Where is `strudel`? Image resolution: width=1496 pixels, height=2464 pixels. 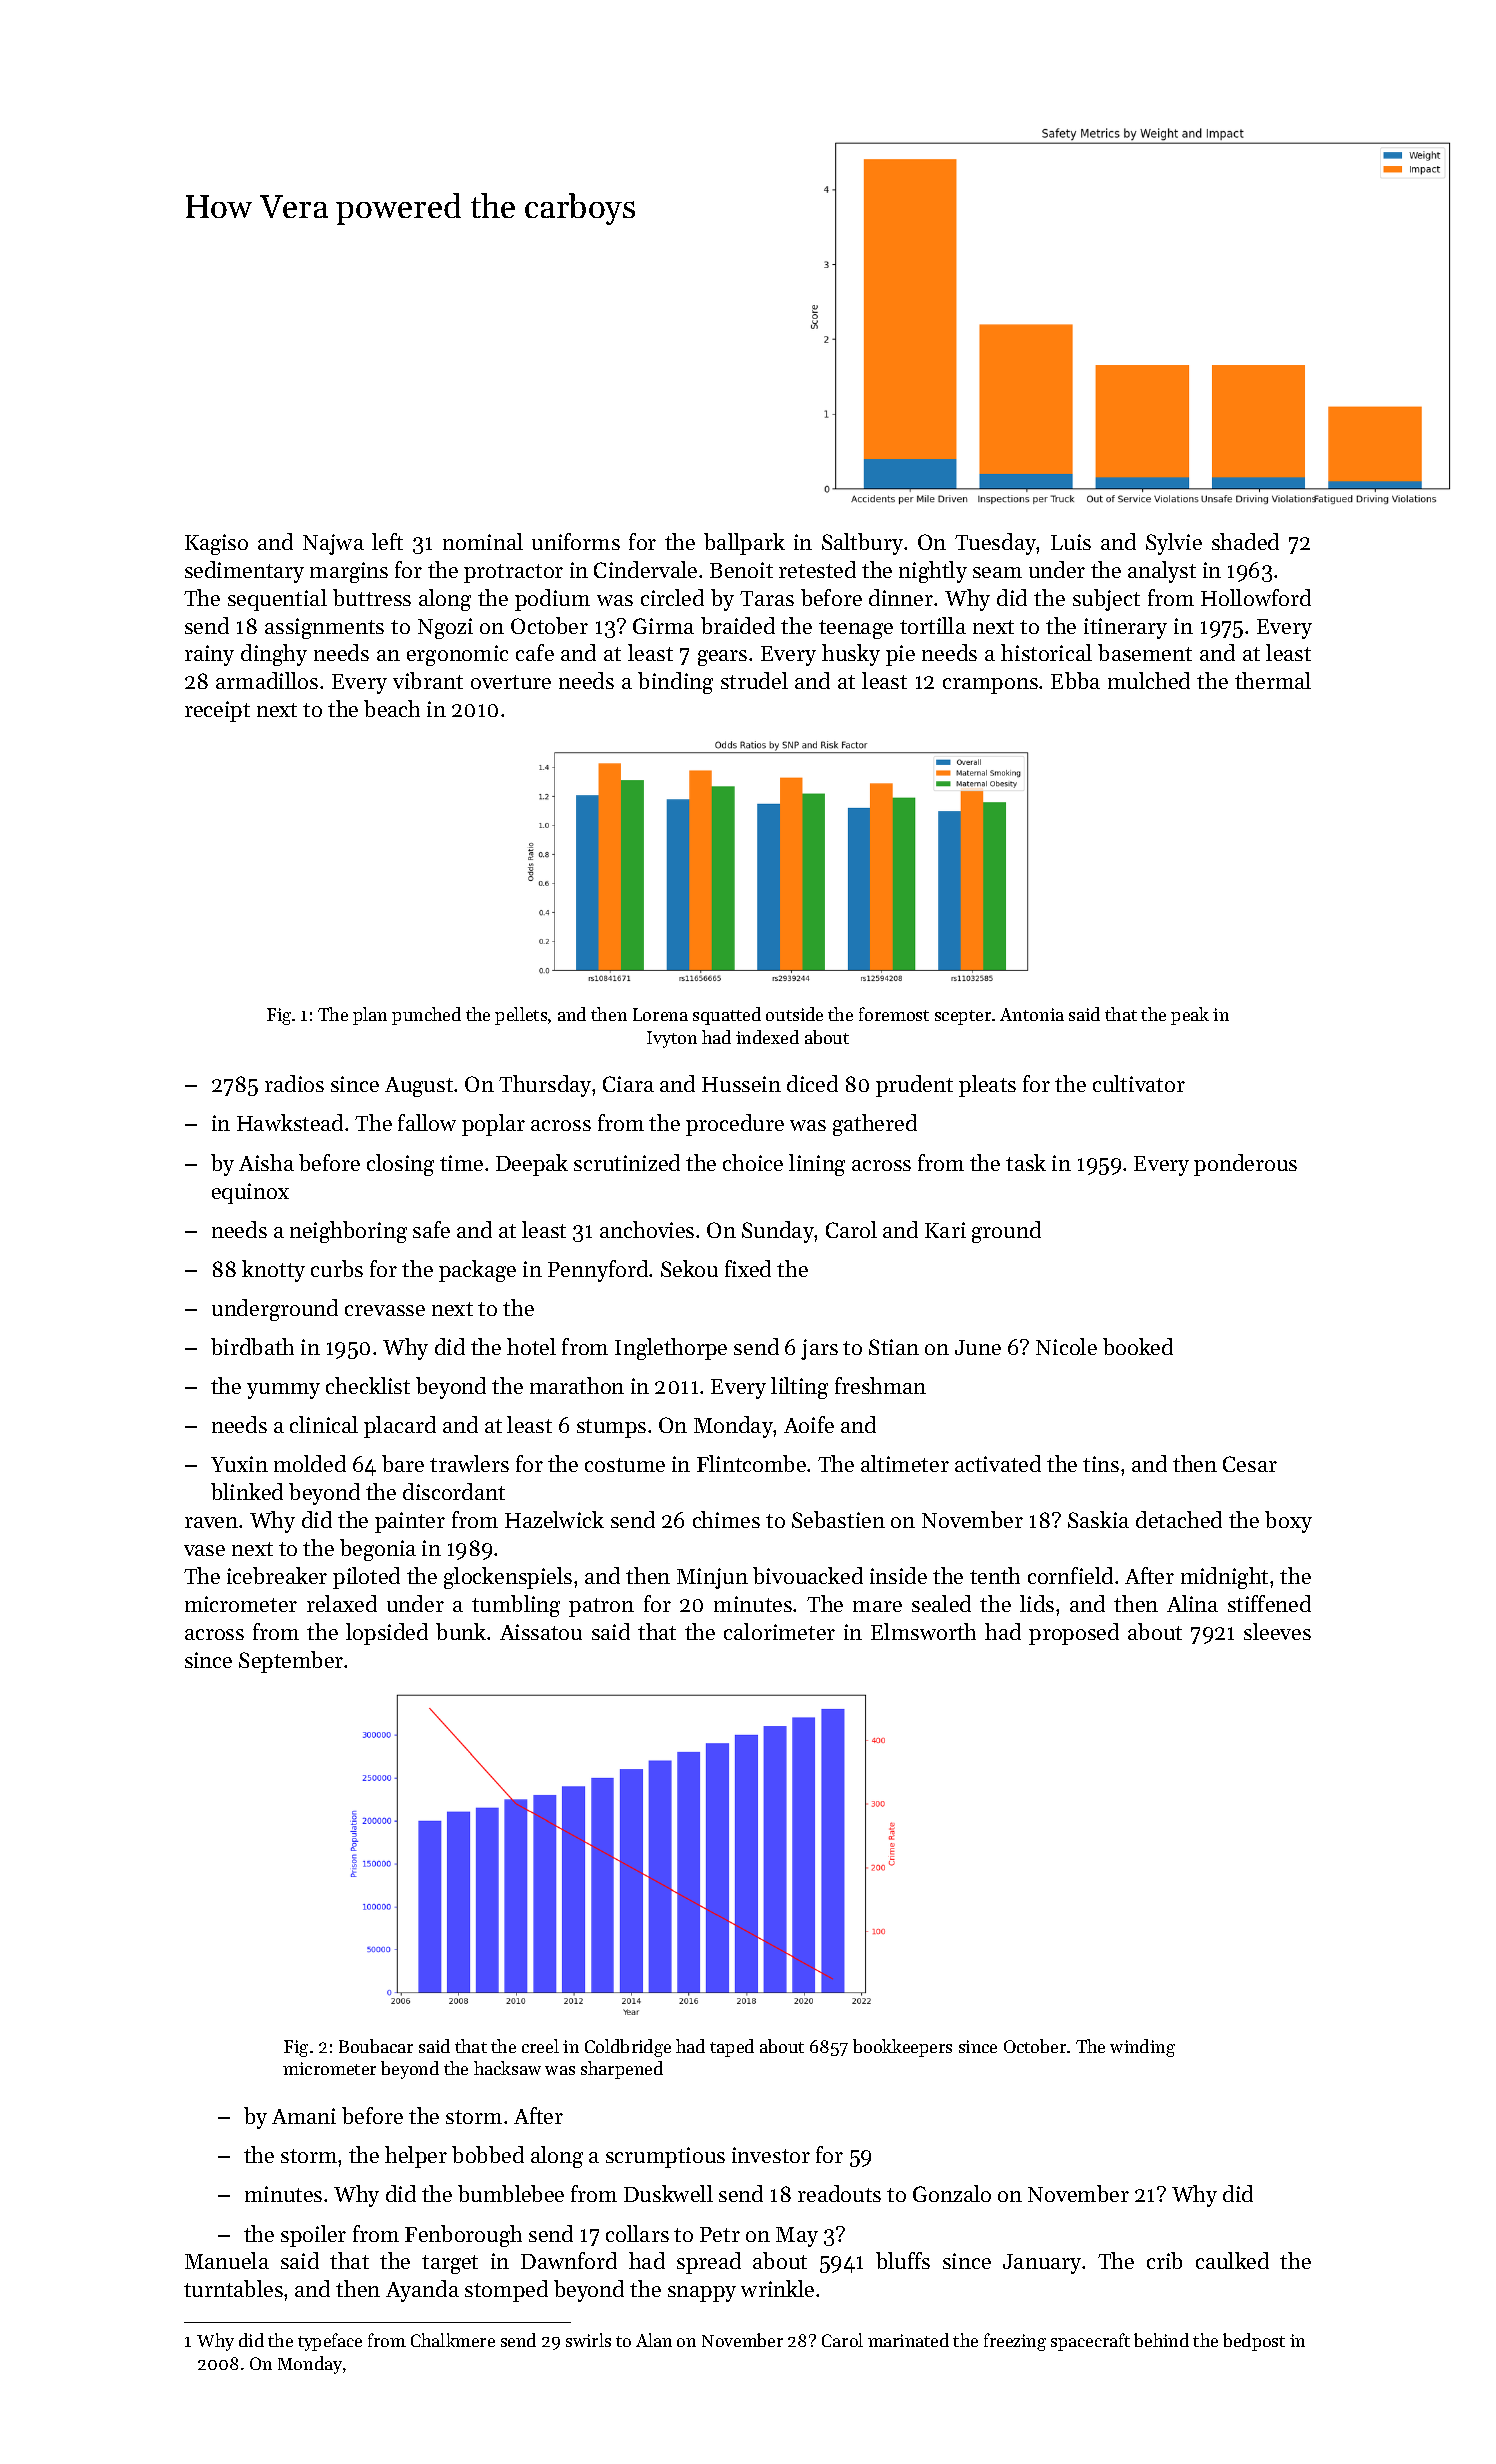 strudel is located at coordinates (754, 680).
